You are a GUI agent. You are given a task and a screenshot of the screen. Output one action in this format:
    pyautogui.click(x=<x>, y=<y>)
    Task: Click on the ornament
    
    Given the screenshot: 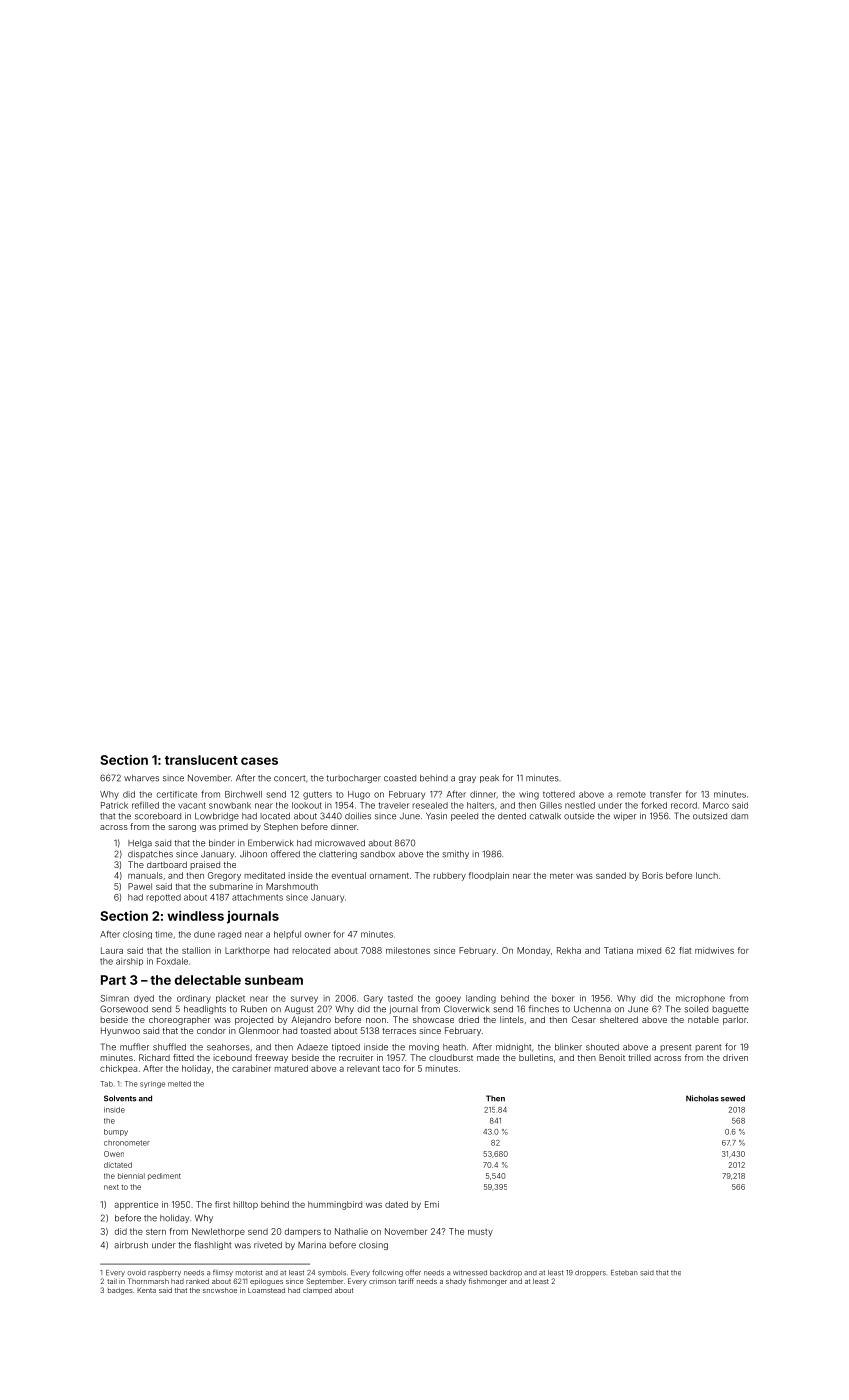 What is the action you would take?
    pyautogui.click(x=389, y=876)
